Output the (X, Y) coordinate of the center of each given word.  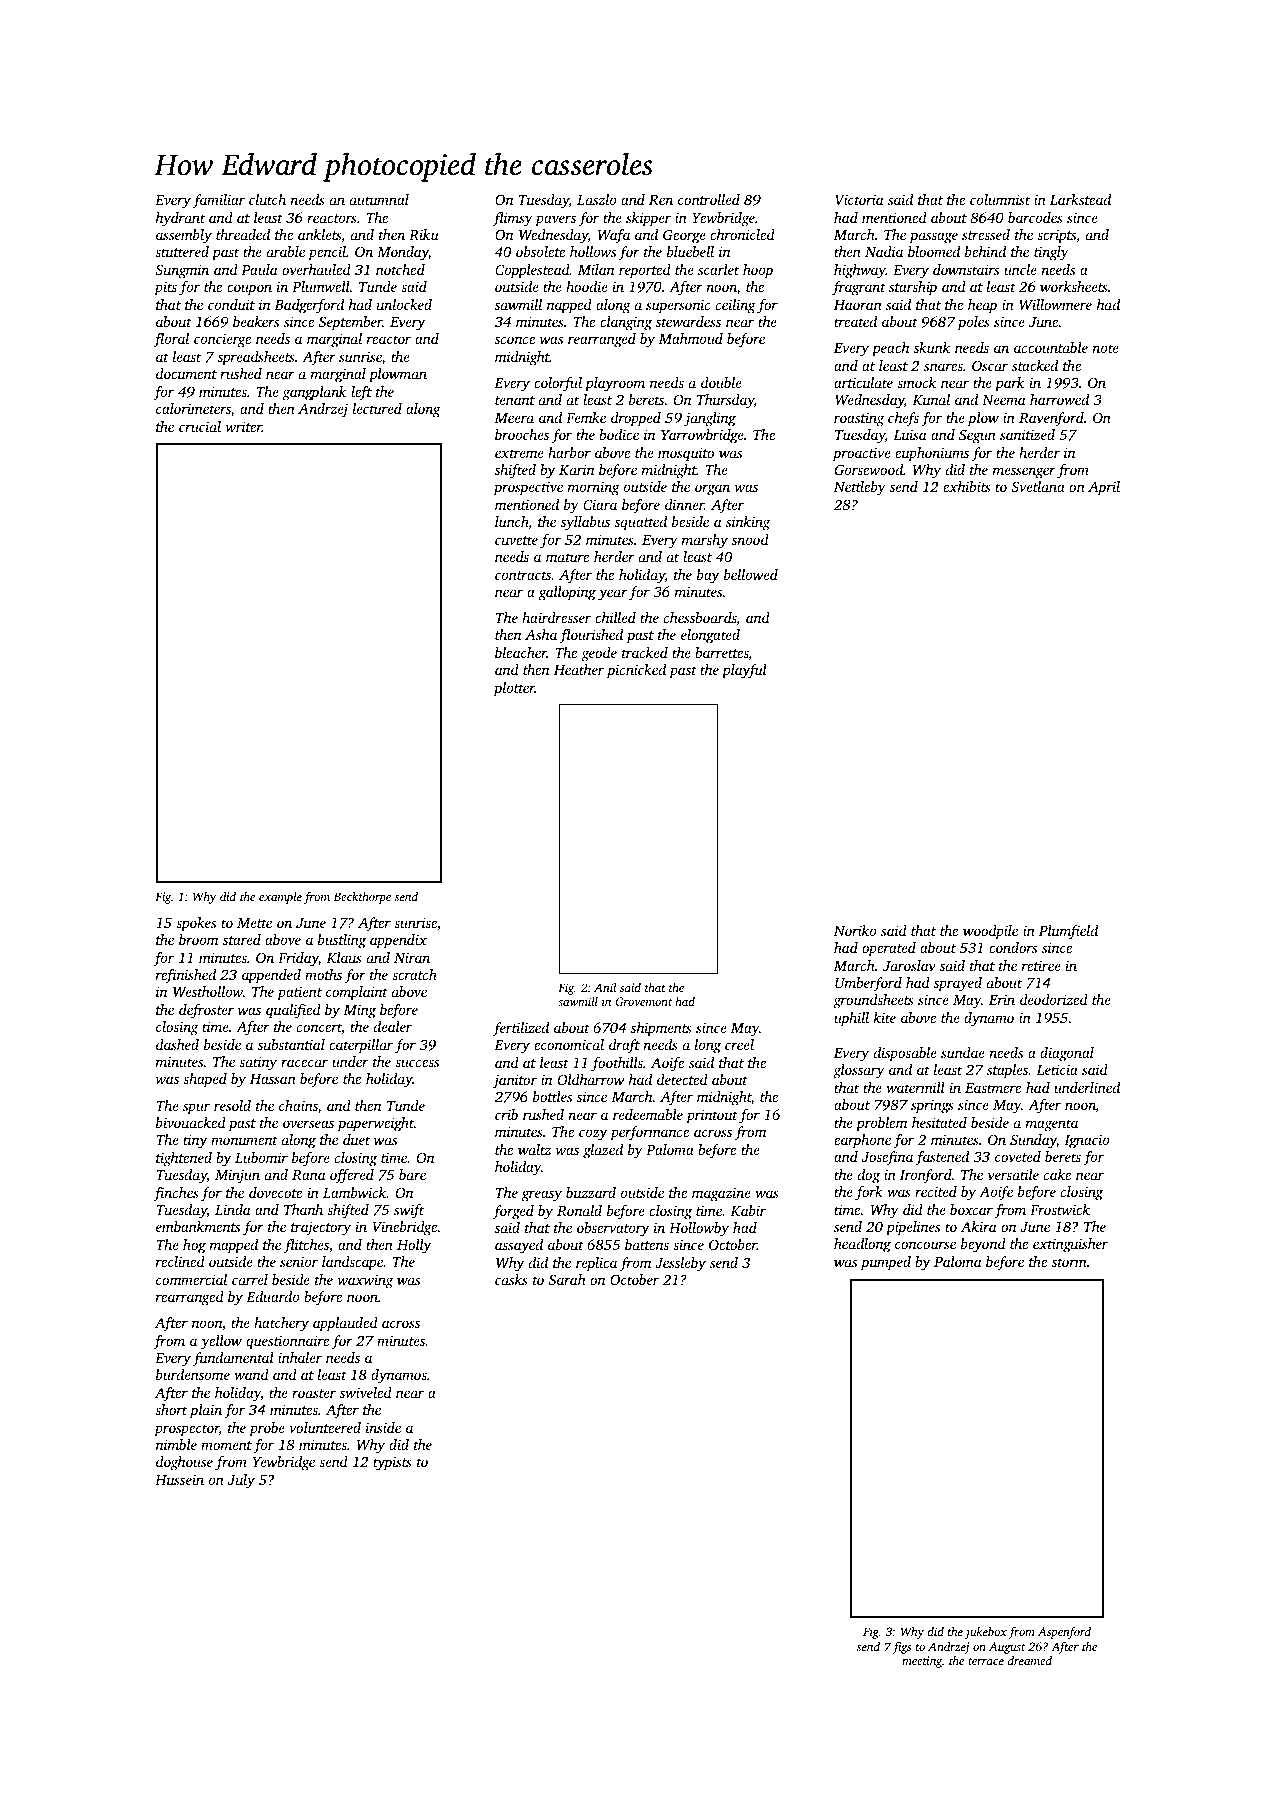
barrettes (722, 654)
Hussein (179, 1479)
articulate (863, 382)
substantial (291, 1044)
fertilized (521, 1029)
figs (902, 1648)
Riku (424, 234)
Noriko (855, 930)
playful (744, 671)
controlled (709, 199)
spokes (196, 924)
